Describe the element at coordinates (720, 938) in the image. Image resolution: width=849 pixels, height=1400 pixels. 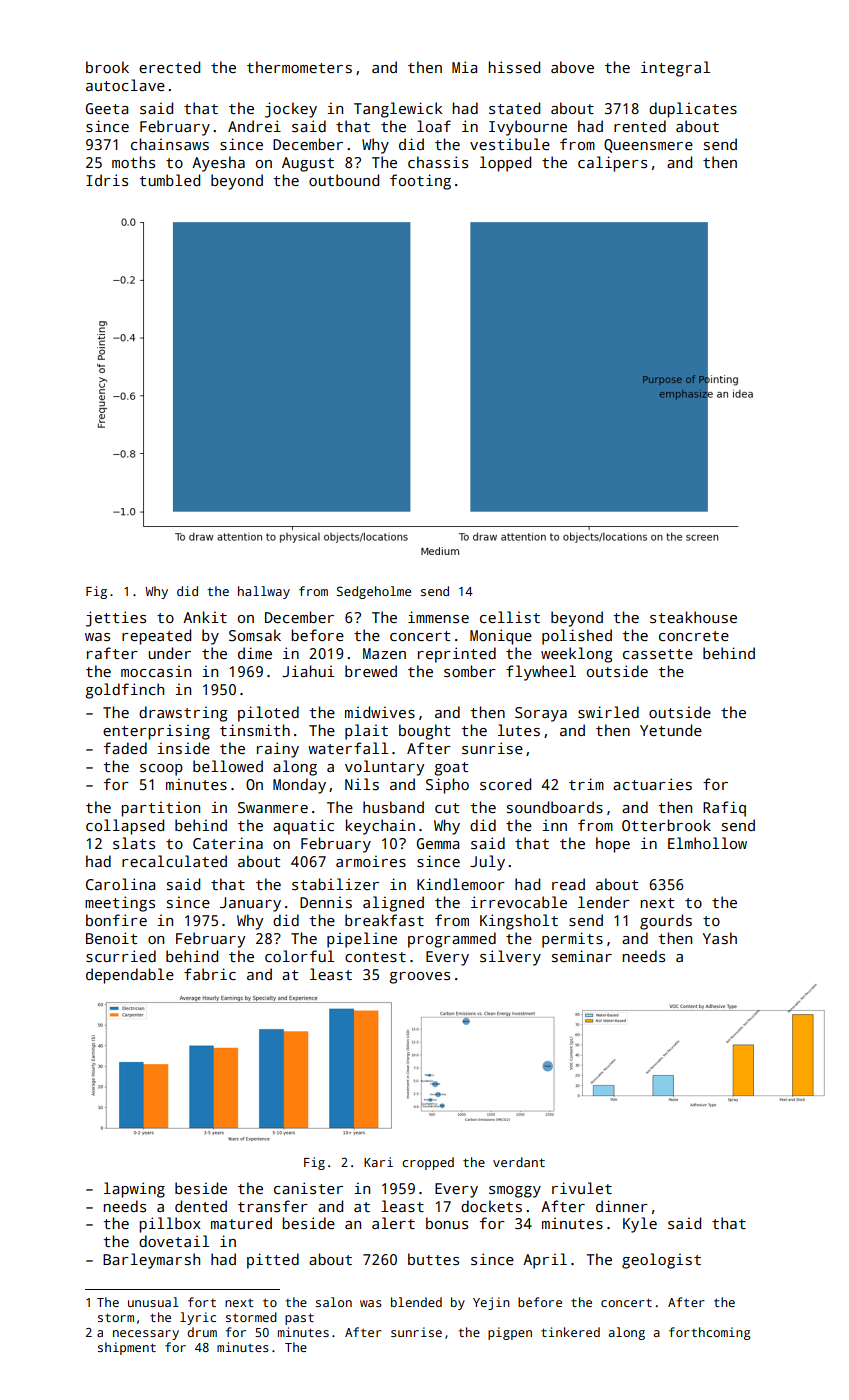
I see `Yash` at that location.
